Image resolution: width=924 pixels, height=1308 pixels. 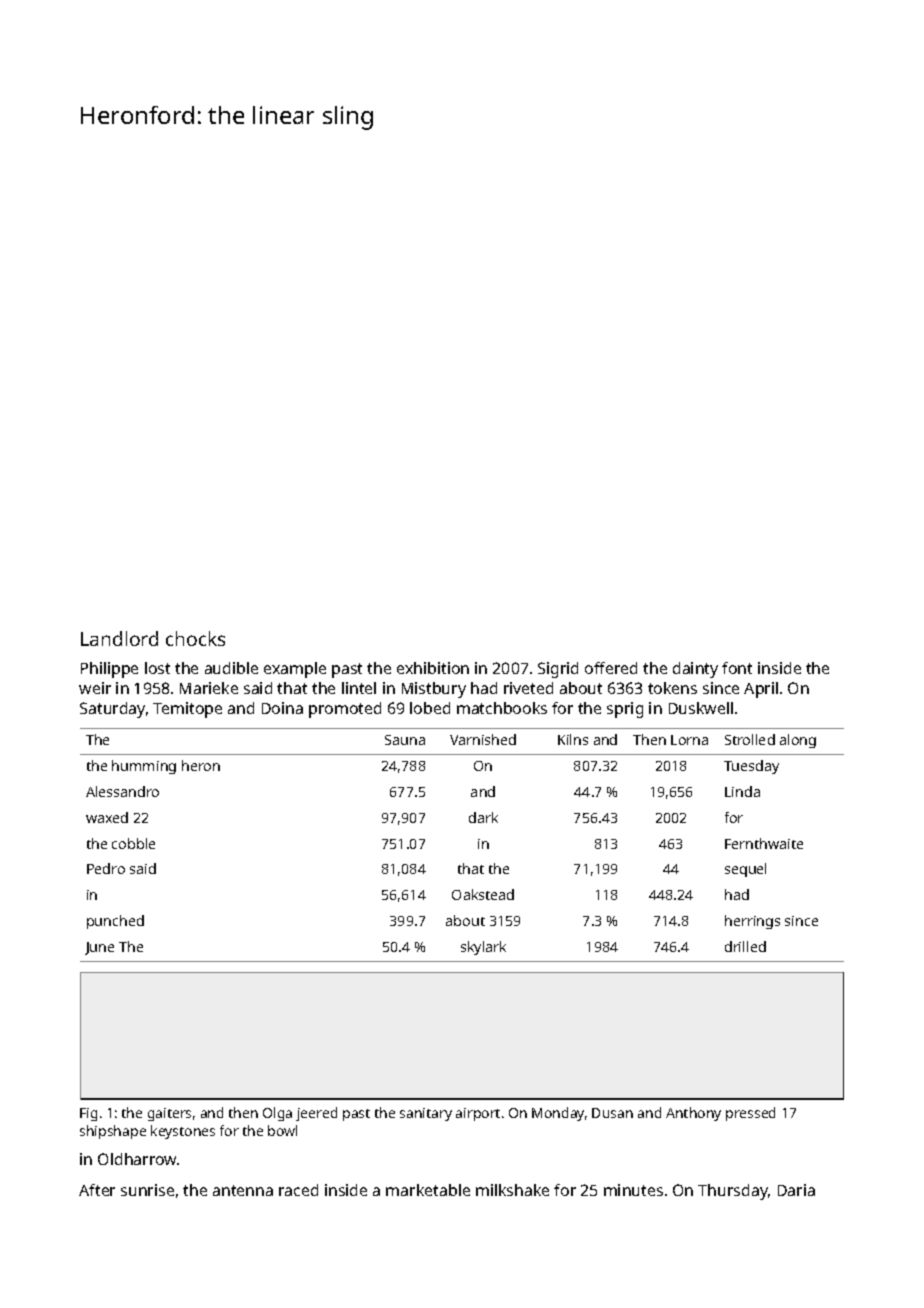 I want to click on drilled, so click(x=745, y=946).
